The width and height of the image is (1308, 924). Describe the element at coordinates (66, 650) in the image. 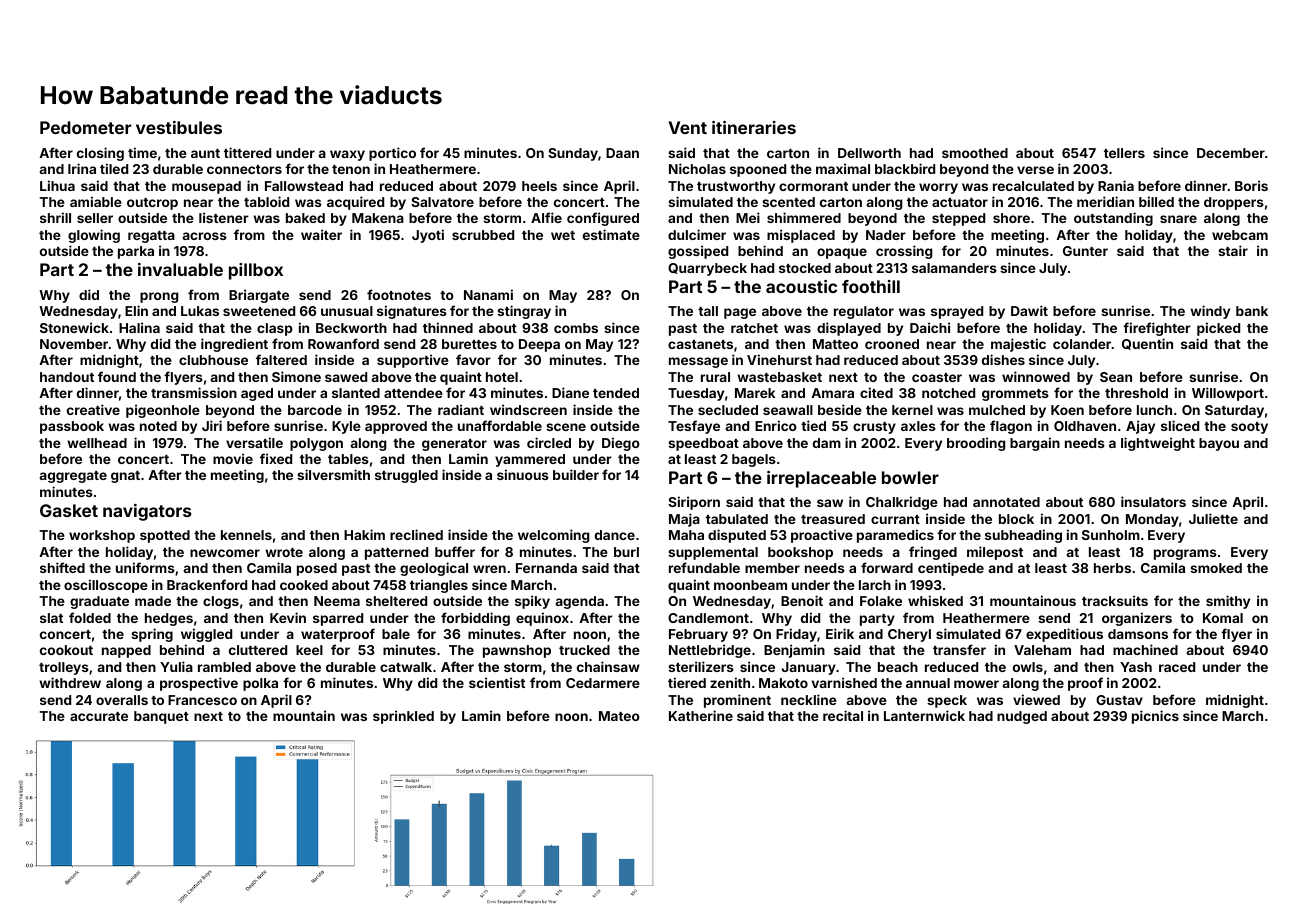

I see `cookout` at that location.
